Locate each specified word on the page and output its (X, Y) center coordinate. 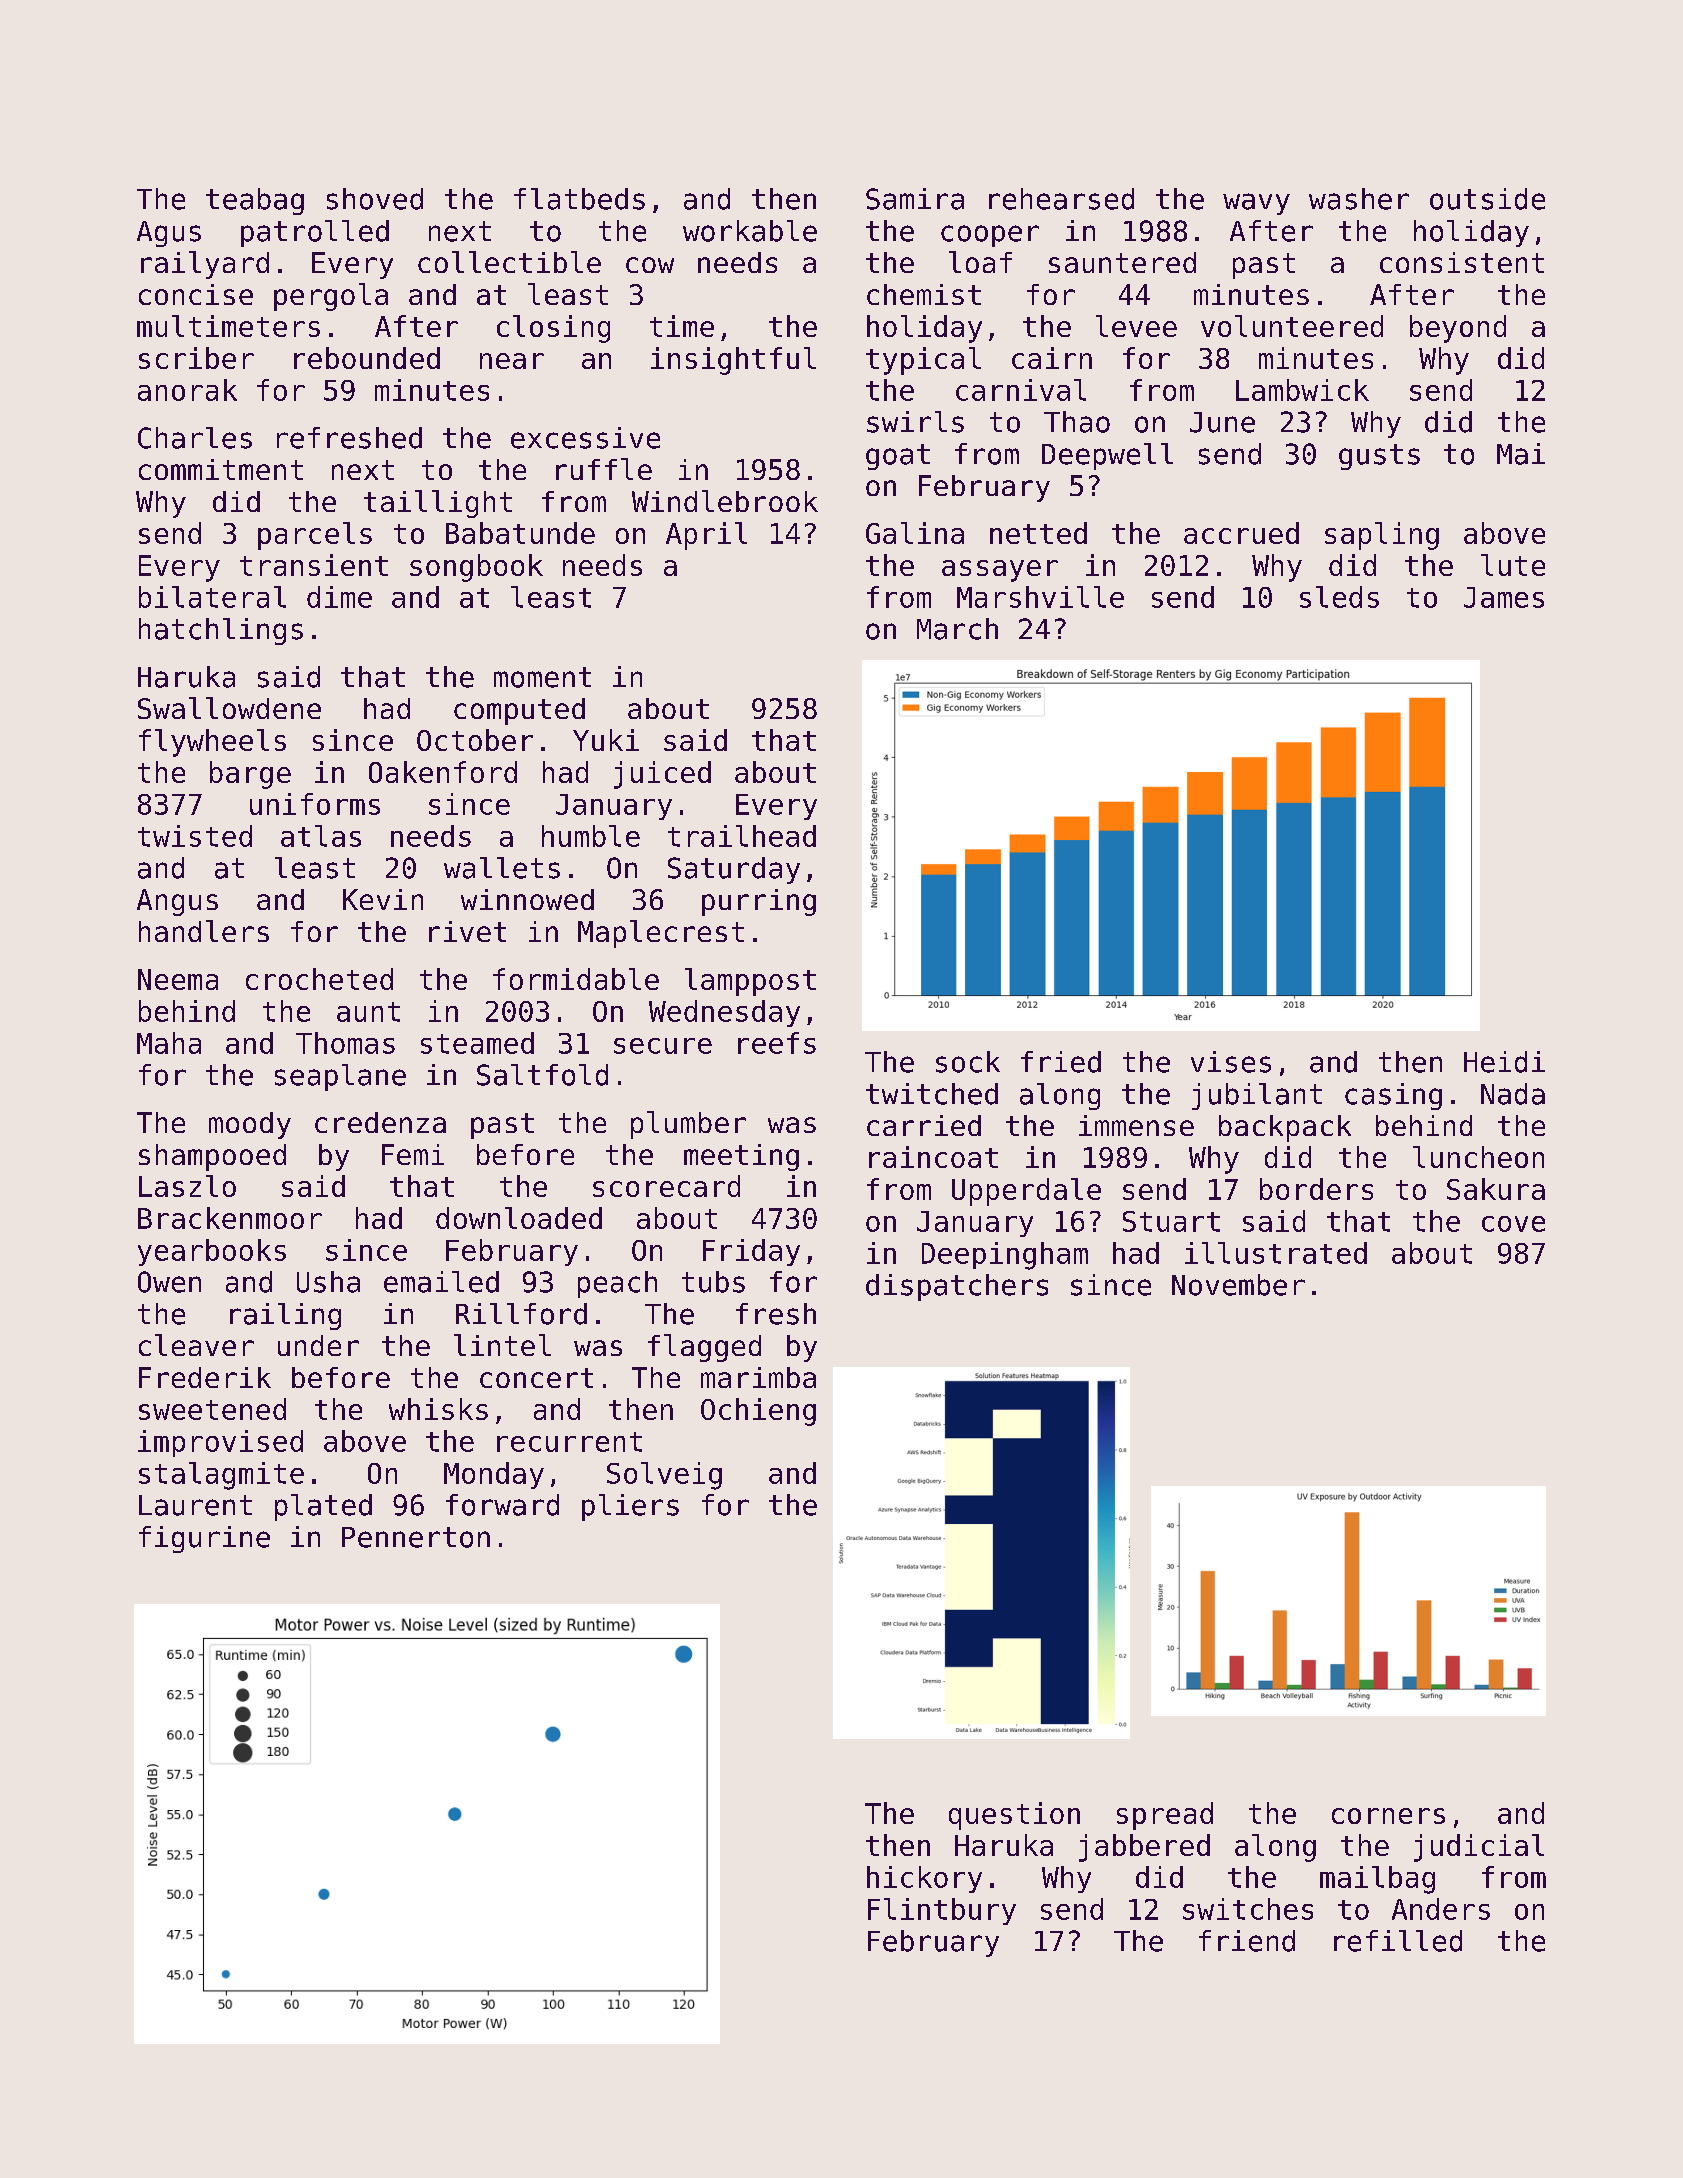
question (1014, 1816)
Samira (915, 199)
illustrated (1276, 1253)
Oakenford (443, 772)
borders (1316, 1189)
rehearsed (1061, 199)
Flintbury (942, 1911)
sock (968, 1062)
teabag (255, 201)
